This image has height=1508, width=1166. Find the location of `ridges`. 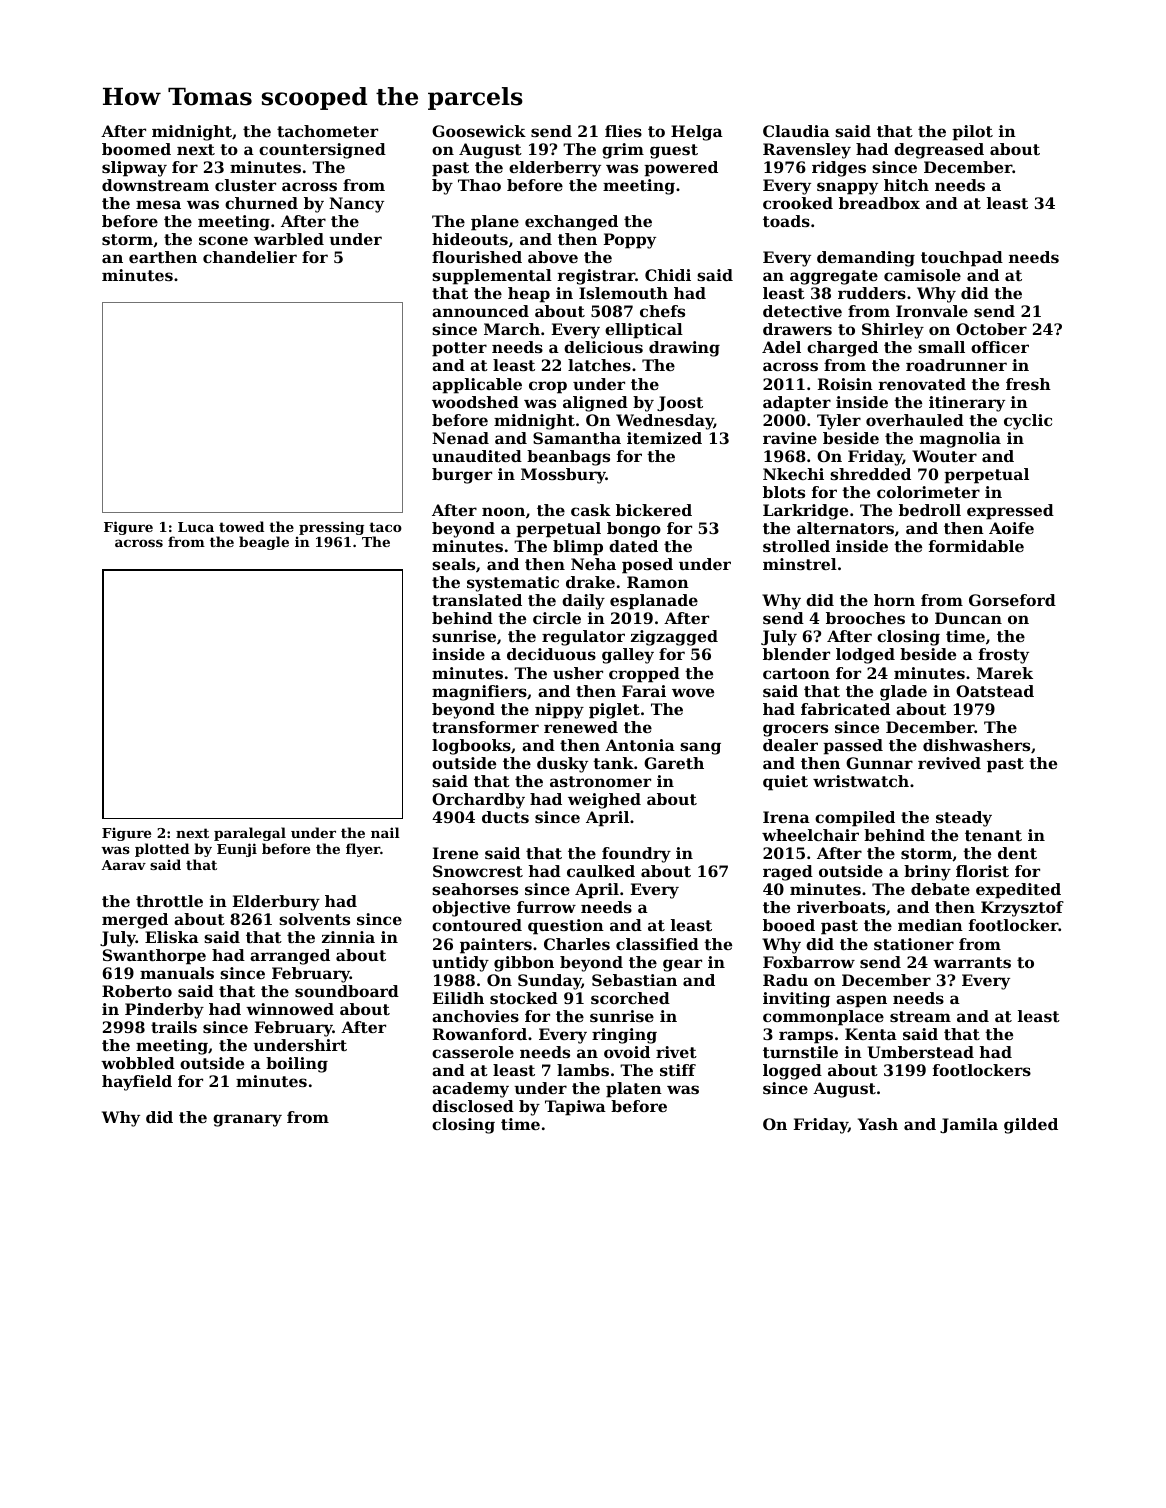

ridges is located at coordinates (839, 169).
